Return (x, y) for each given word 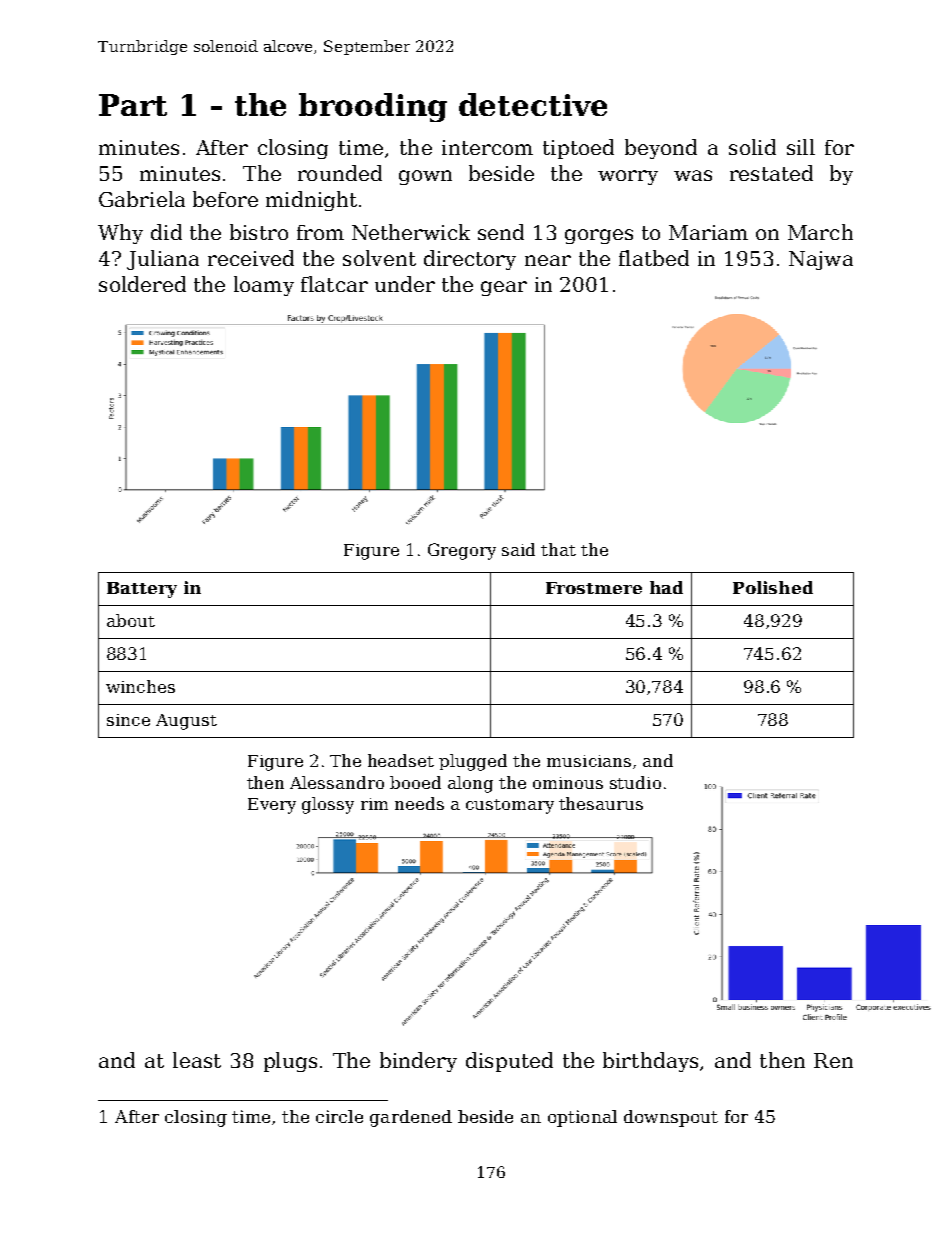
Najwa (821, 260)
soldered (142, 284)
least (197, 1060)
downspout (671, 1118)
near (548, 260)
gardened (411, 1118)
